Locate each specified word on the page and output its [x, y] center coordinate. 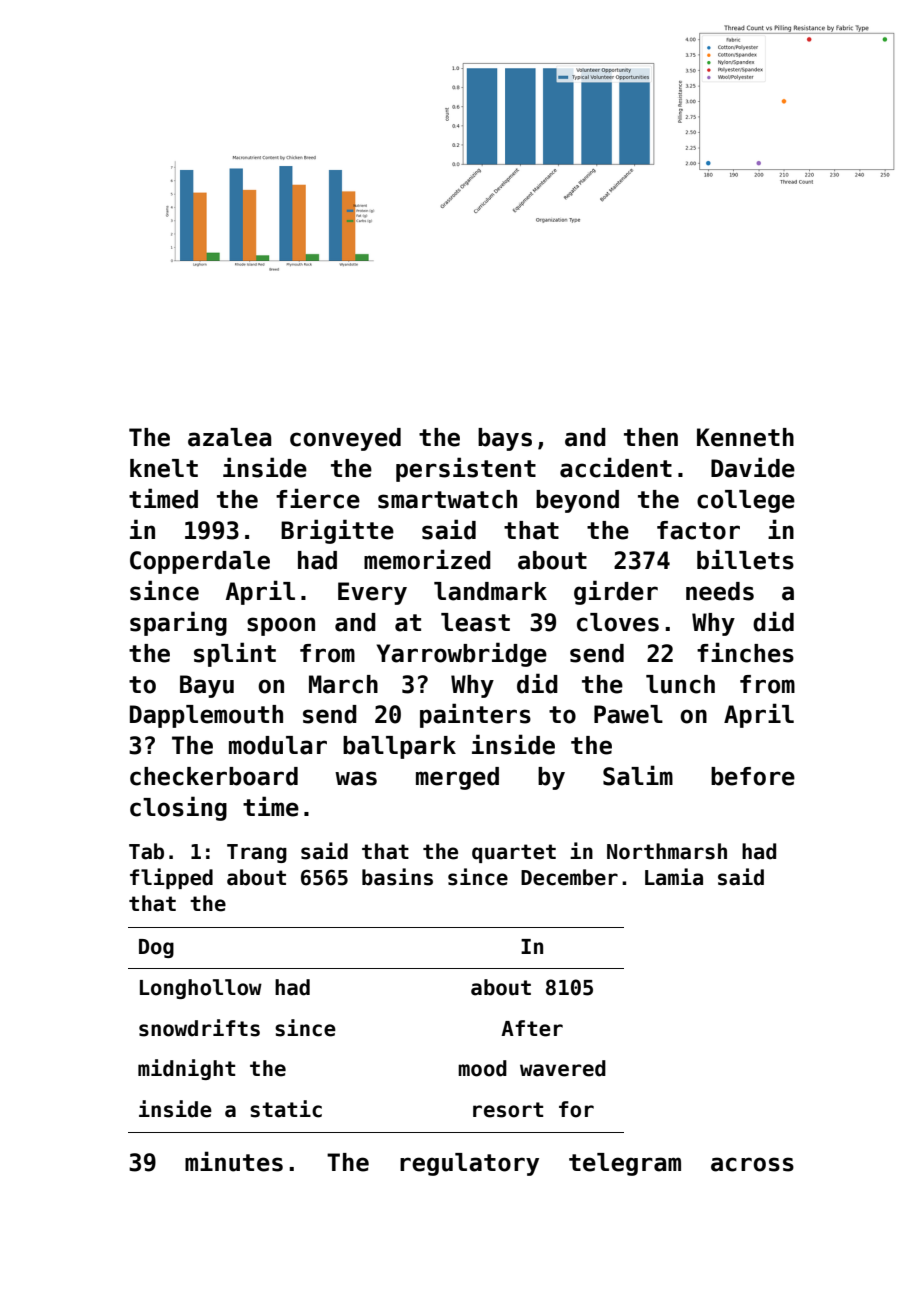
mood [482, 1068]
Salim [638, 775]
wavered [563, 1068]
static [286, 1109]
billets [745, 559]
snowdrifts [199, 1028]
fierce [318, 498]
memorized [427, 559]
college [746, 501]
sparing [178, 623]
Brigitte [337, 531]
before [753, 776]
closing [178, 808]
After [532, 1028]
